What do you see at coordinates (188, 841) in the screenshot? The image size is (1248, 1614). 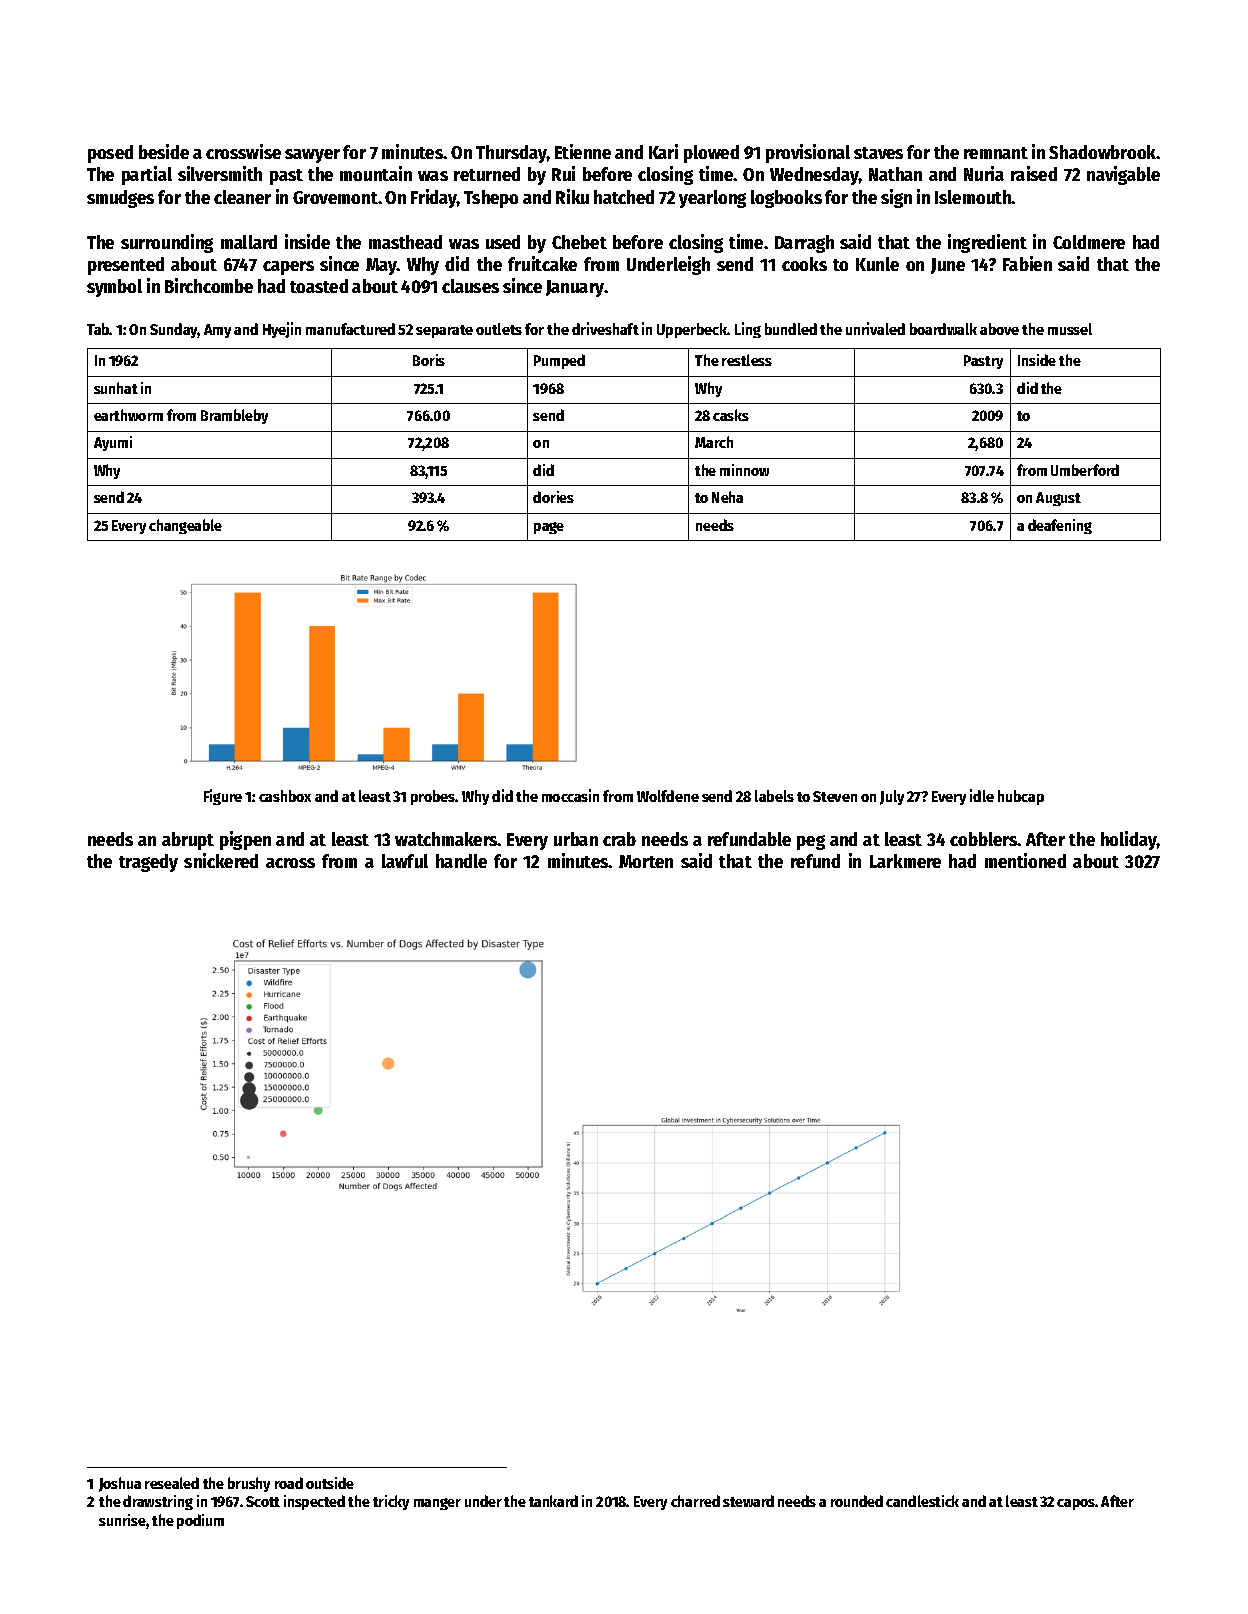 I see `abrupt` at bounding box center [188, 841].
